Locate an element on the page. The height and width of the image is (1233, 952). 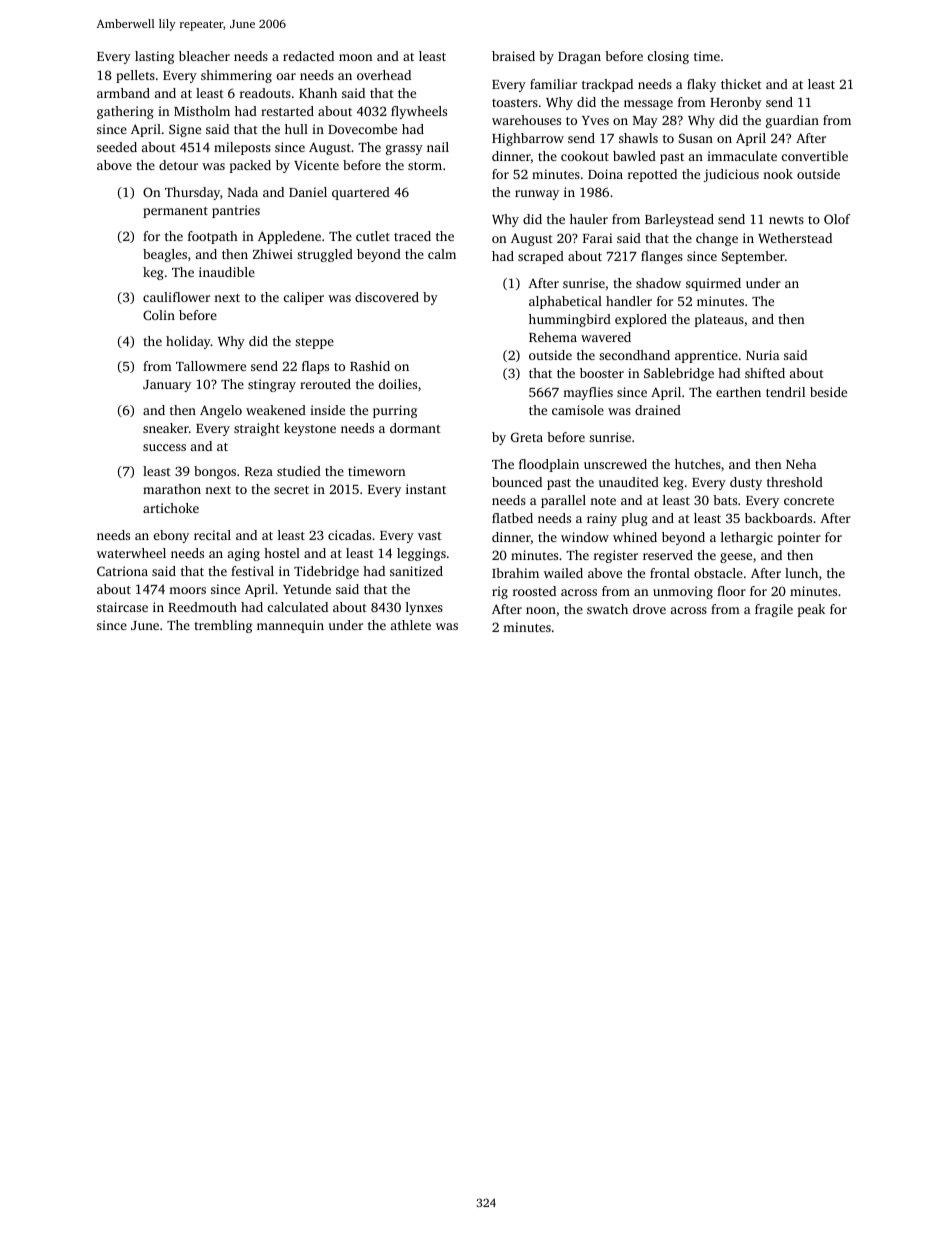
rig is located at coordinates (500, 592).
